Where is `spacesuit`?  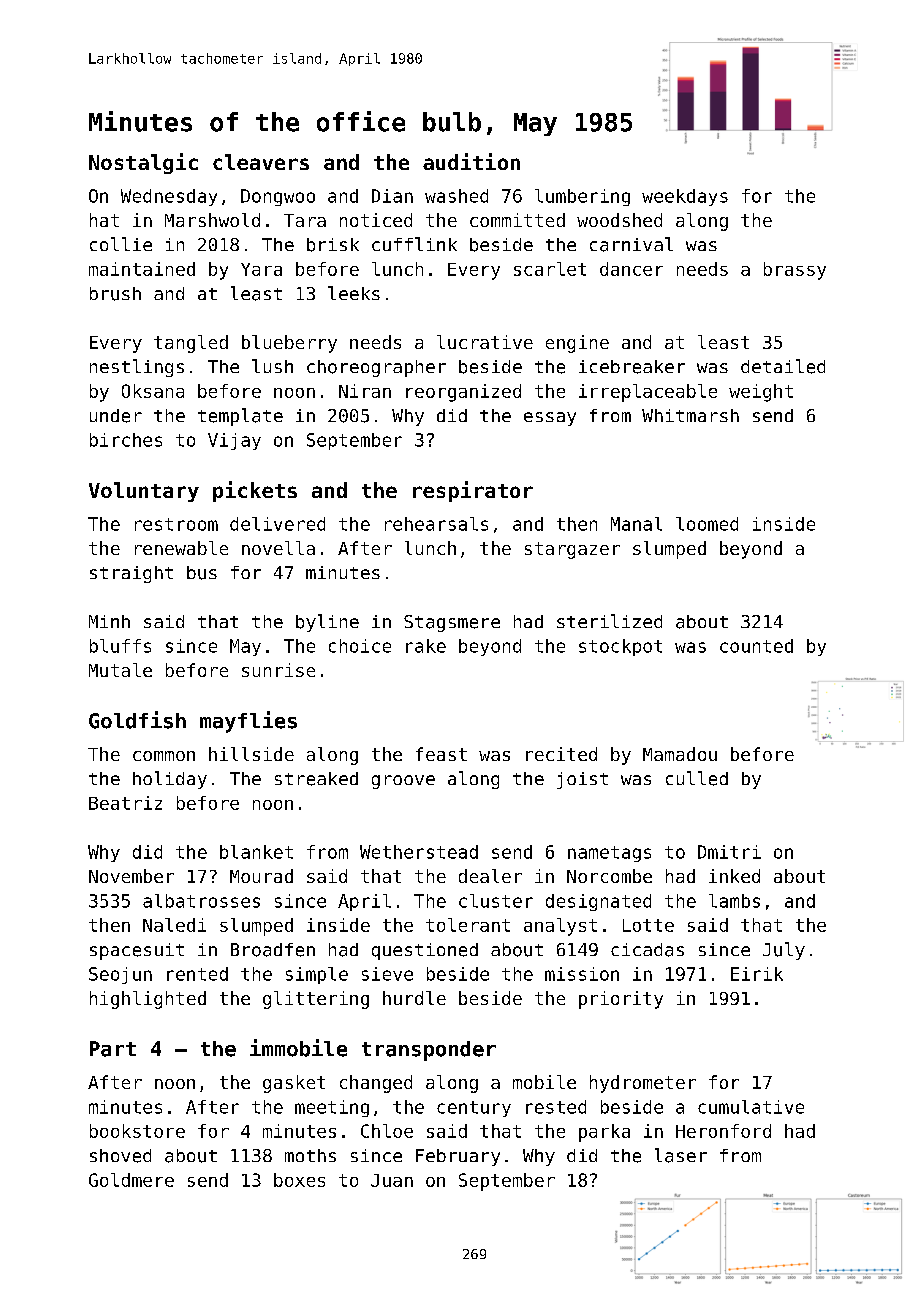
spacesuit is located at coordinates (137, 951).
